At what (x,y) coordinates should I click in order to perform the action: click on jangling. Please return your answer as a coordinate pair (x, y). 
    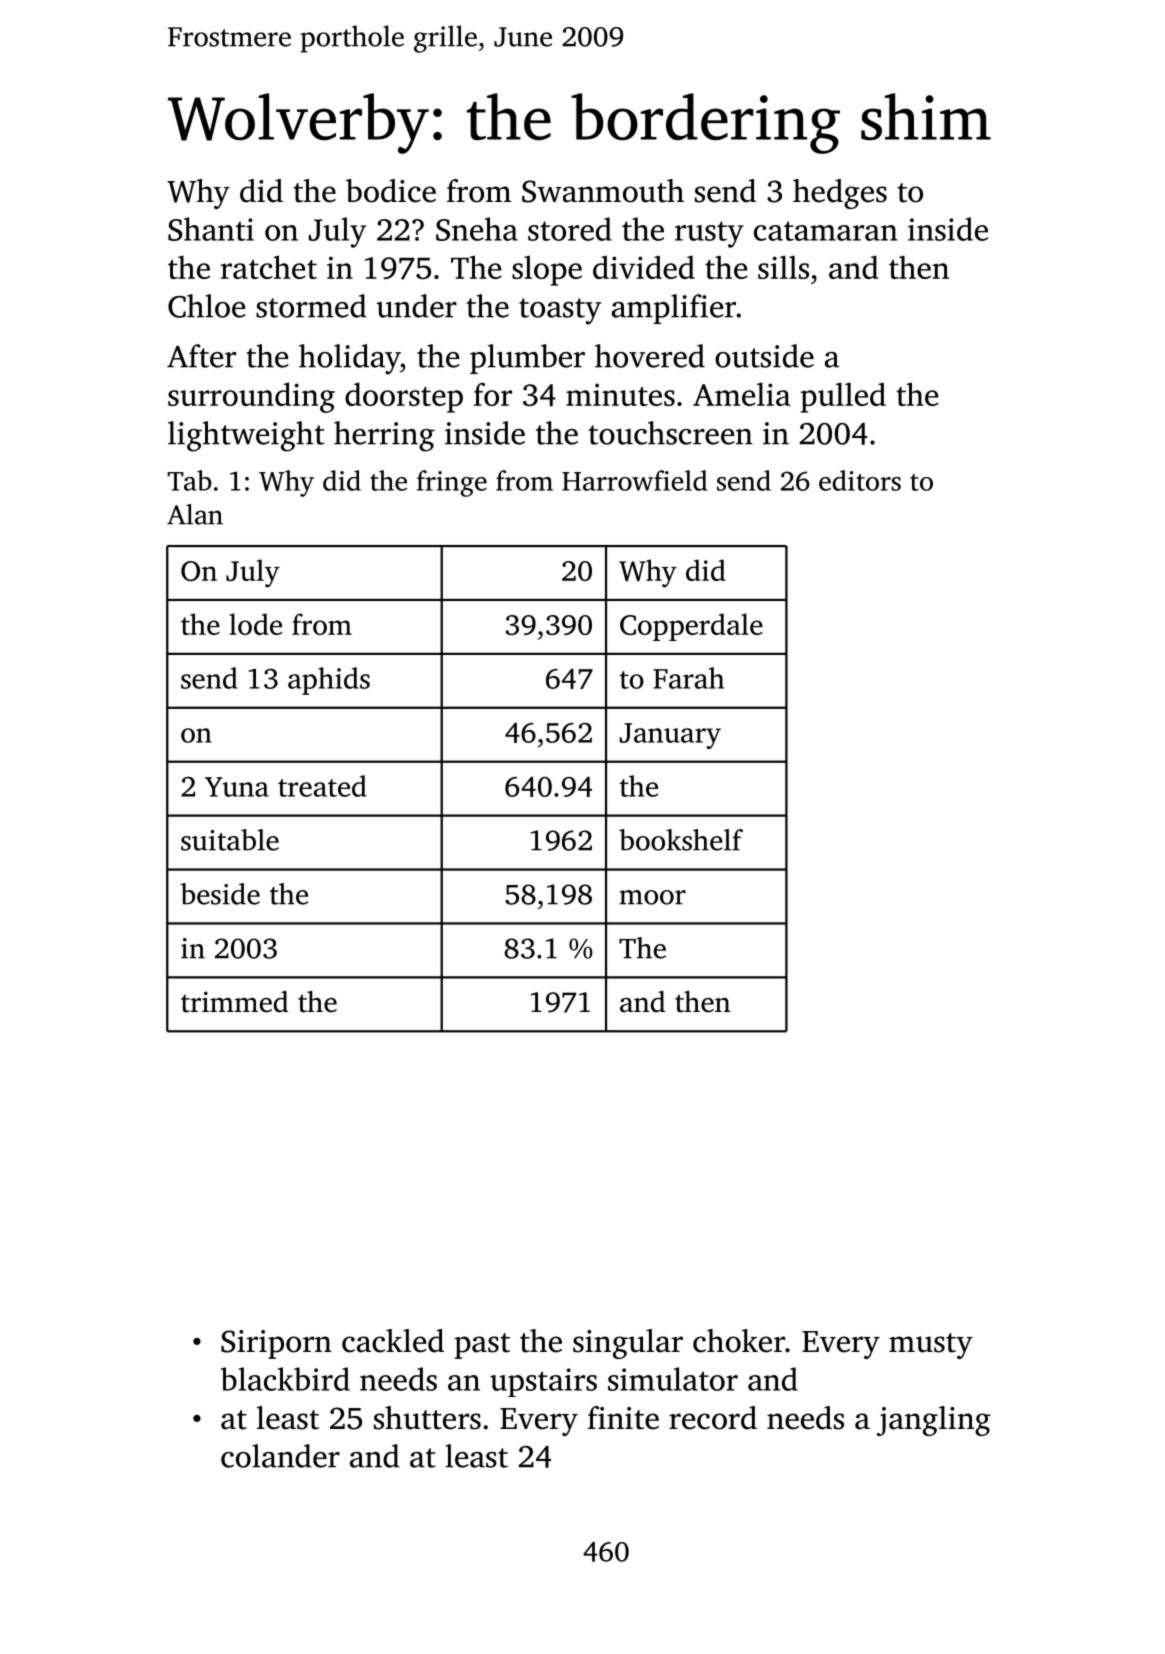
    Looking at the image, I should click on (934, 1421).
